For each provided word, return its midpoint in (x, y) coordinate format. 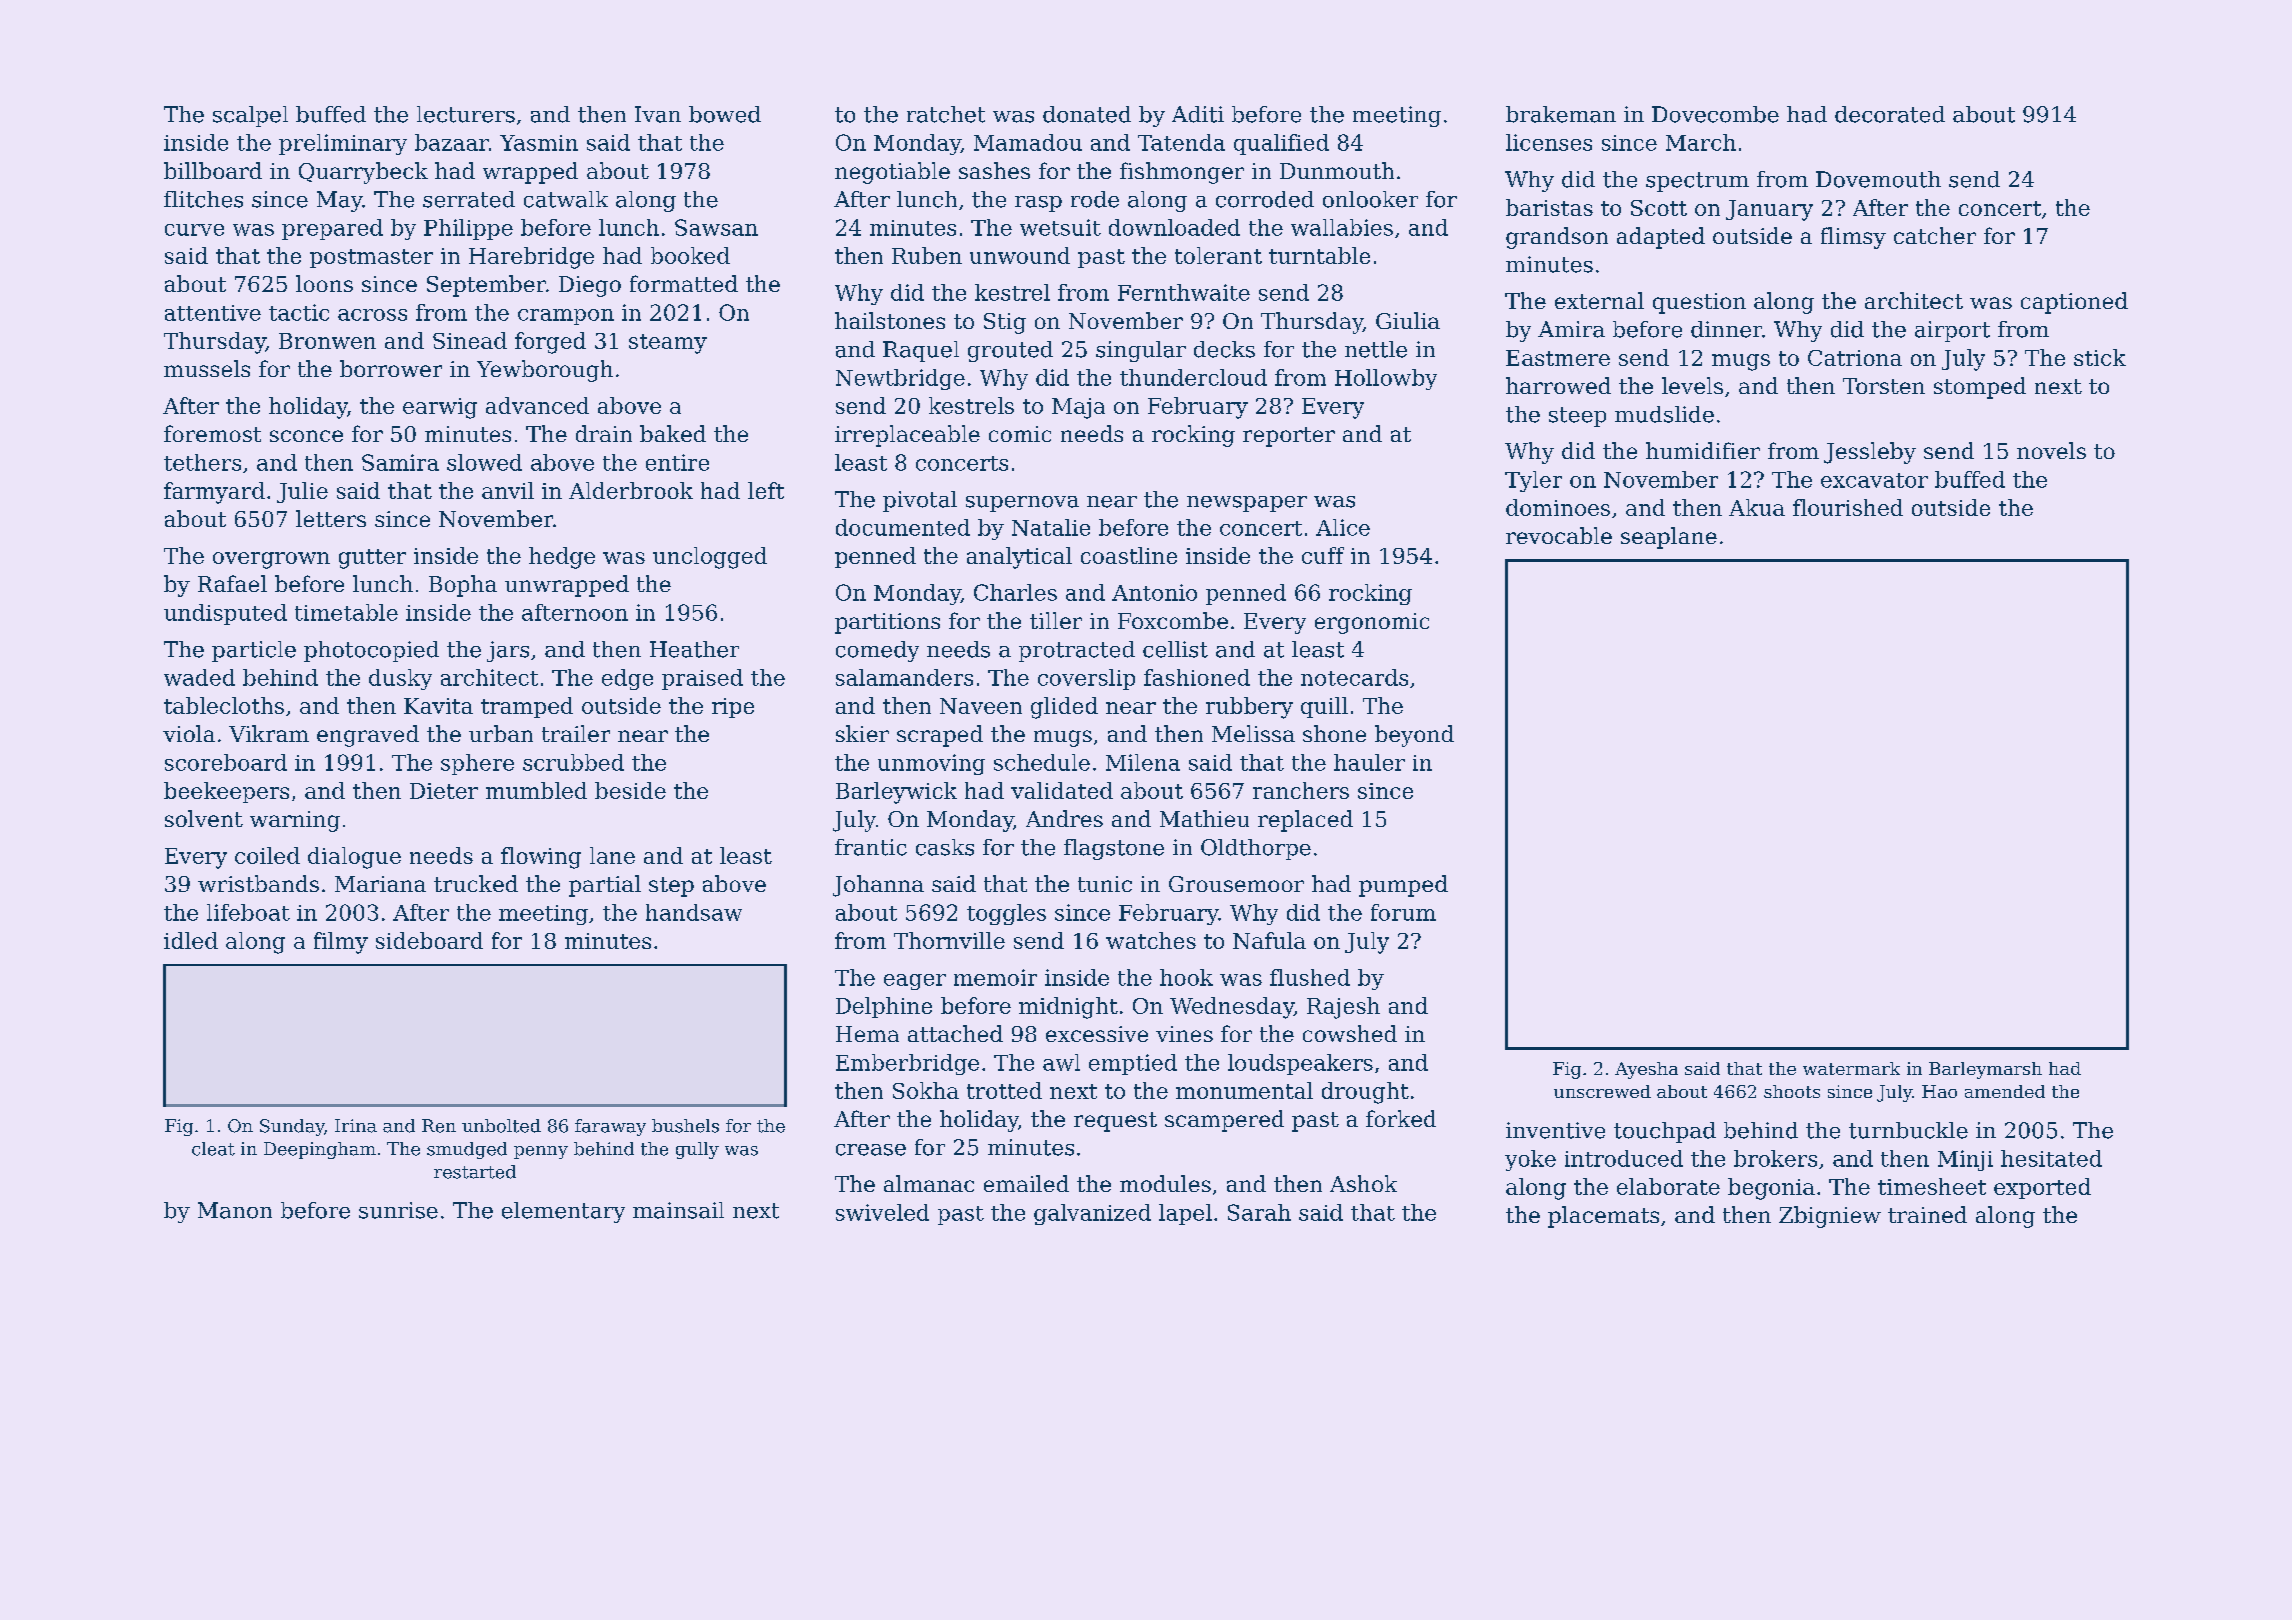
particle (254, 651)
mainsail (678, 1210)
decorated (1890, 114)
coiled (267, 855)
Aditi (1198, 114)
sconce (306, 436)
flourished (1848, 507)
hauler (1369, 762)
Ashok (1363, 1183)
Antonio (1154, 592)
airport (1952, 331)
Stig (1005, 323)
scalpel (250, 116)
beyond (1414, 736)
